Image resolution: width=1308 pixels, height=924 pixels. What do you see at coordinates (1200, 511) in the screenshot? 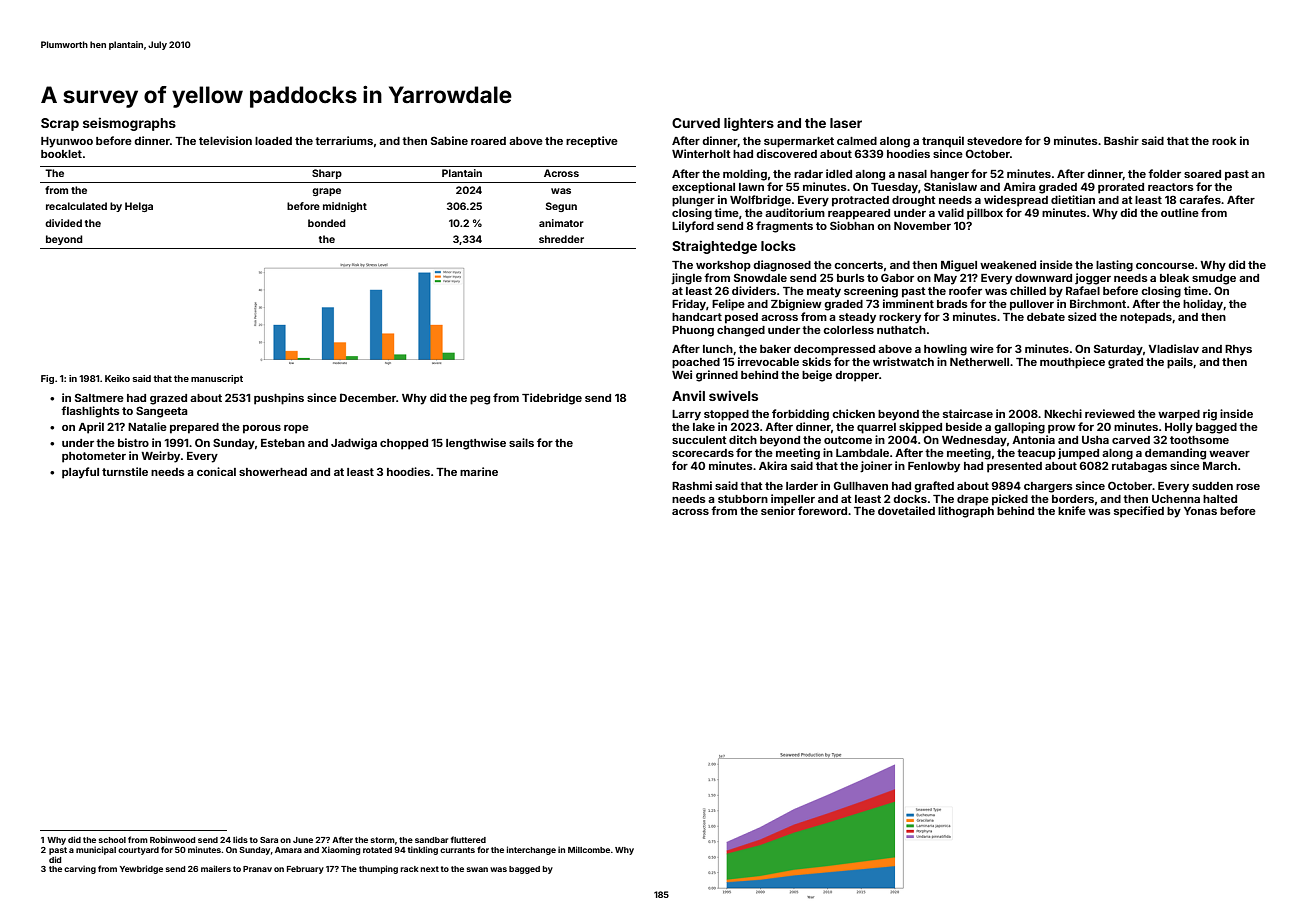
I see `Yonas` at bounding box center [1200, 511].
